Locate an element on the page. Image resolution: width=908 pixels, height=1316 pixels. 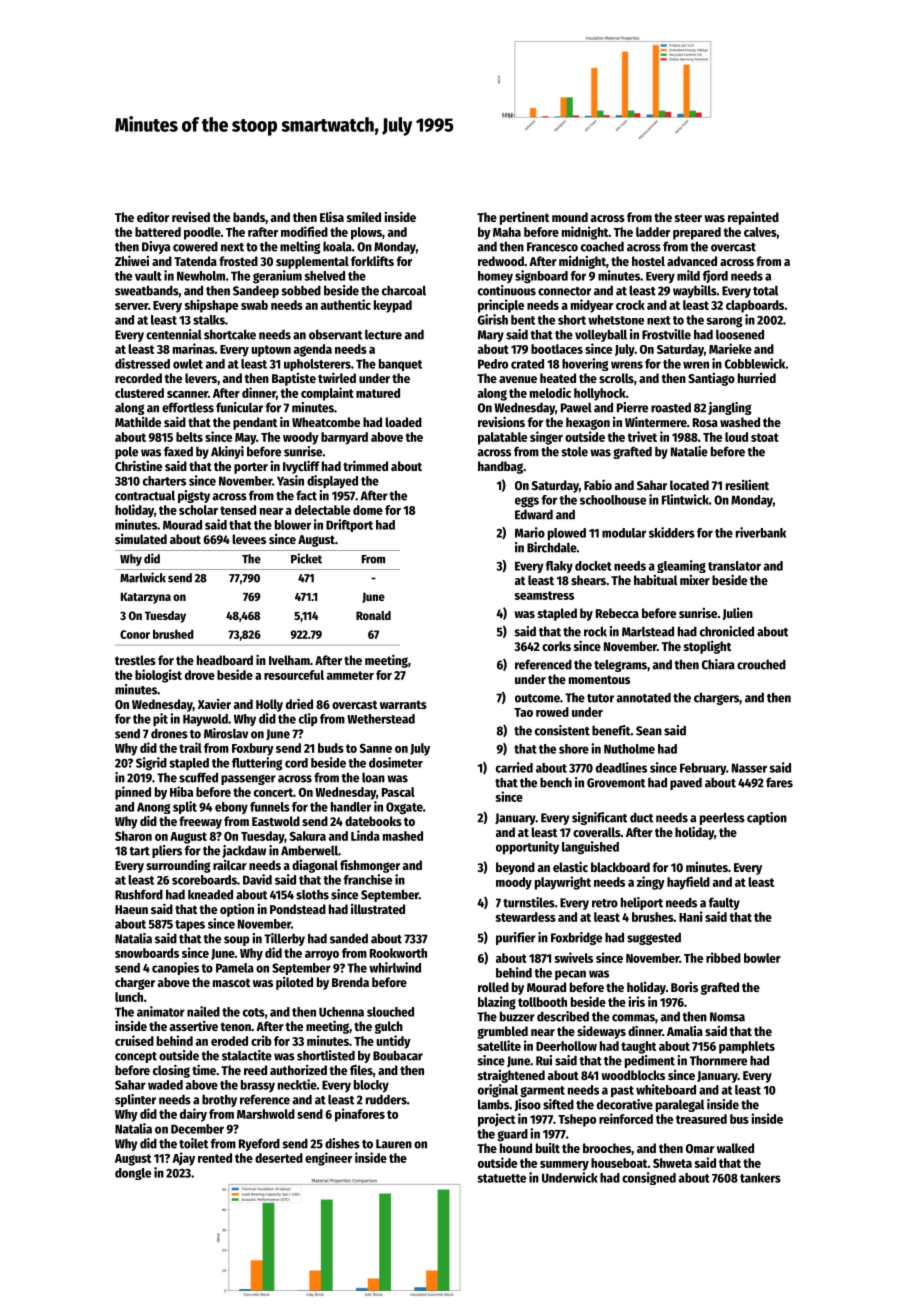
calves is located at coordinates (760, 232).
